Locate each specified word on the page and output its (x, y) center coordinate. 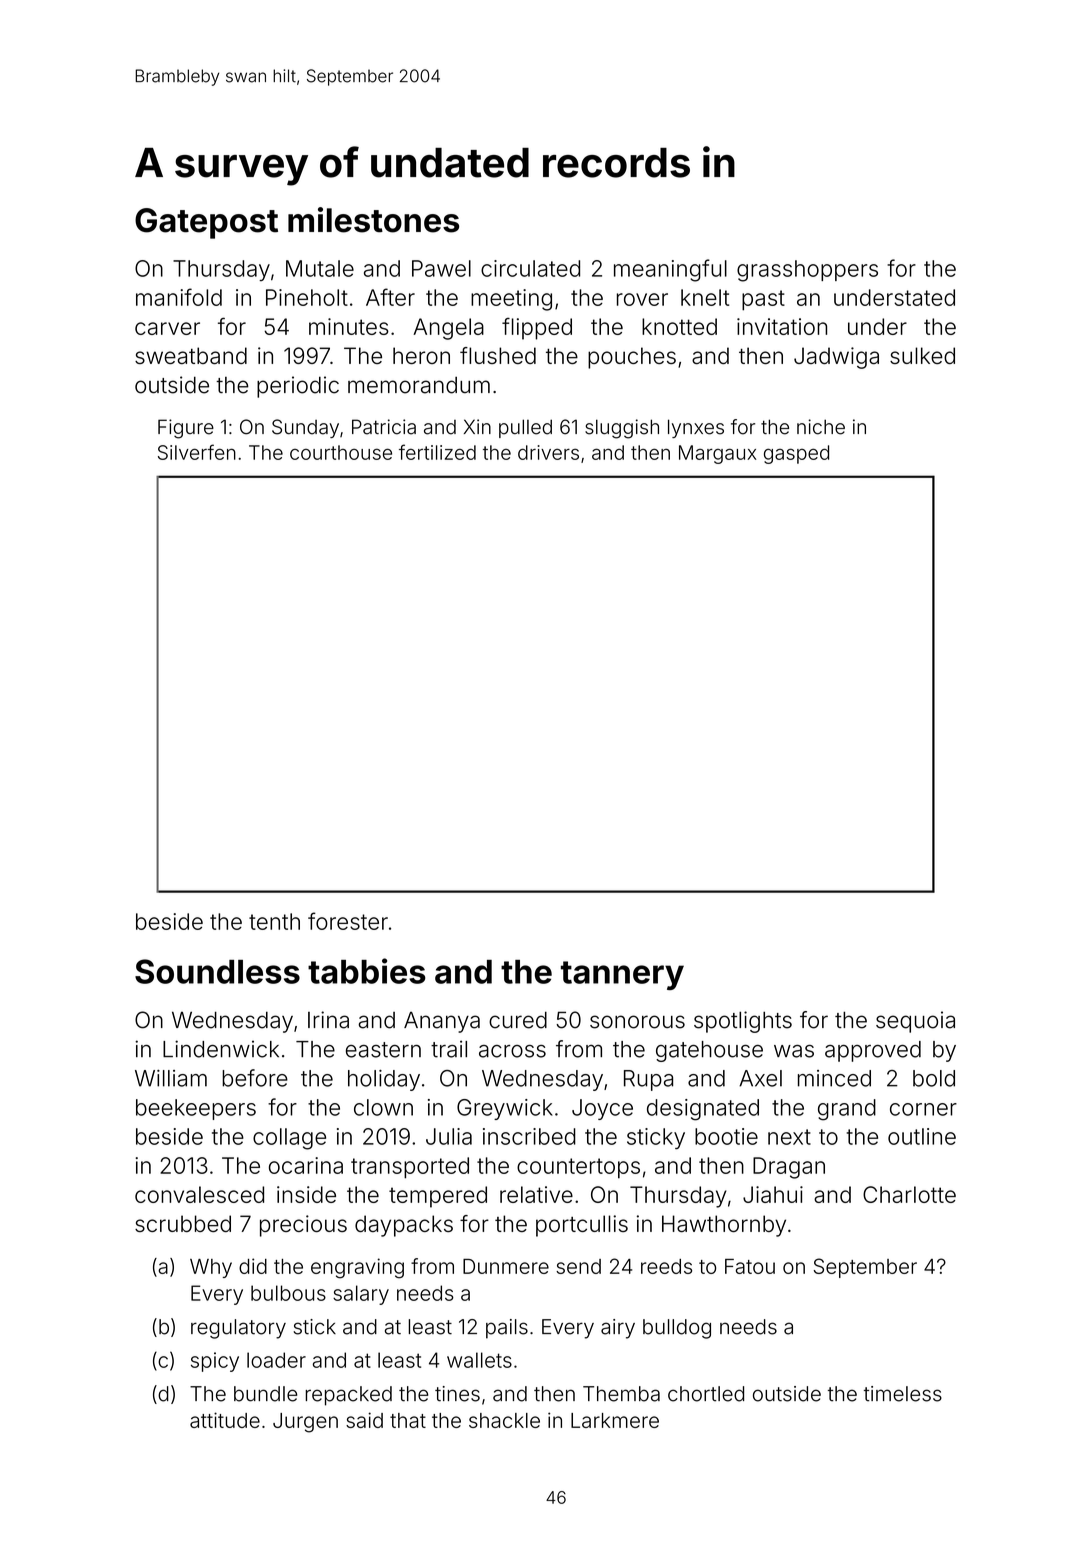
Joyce (602, 1109)
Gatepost (206, 223)
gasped (796, 454)
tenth (274, 921)
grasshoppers (807, 271)
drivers (548, 452)
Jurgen (305, 1423)
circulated (530, 268)
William (171, 1078)
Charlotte (909, 1194)
